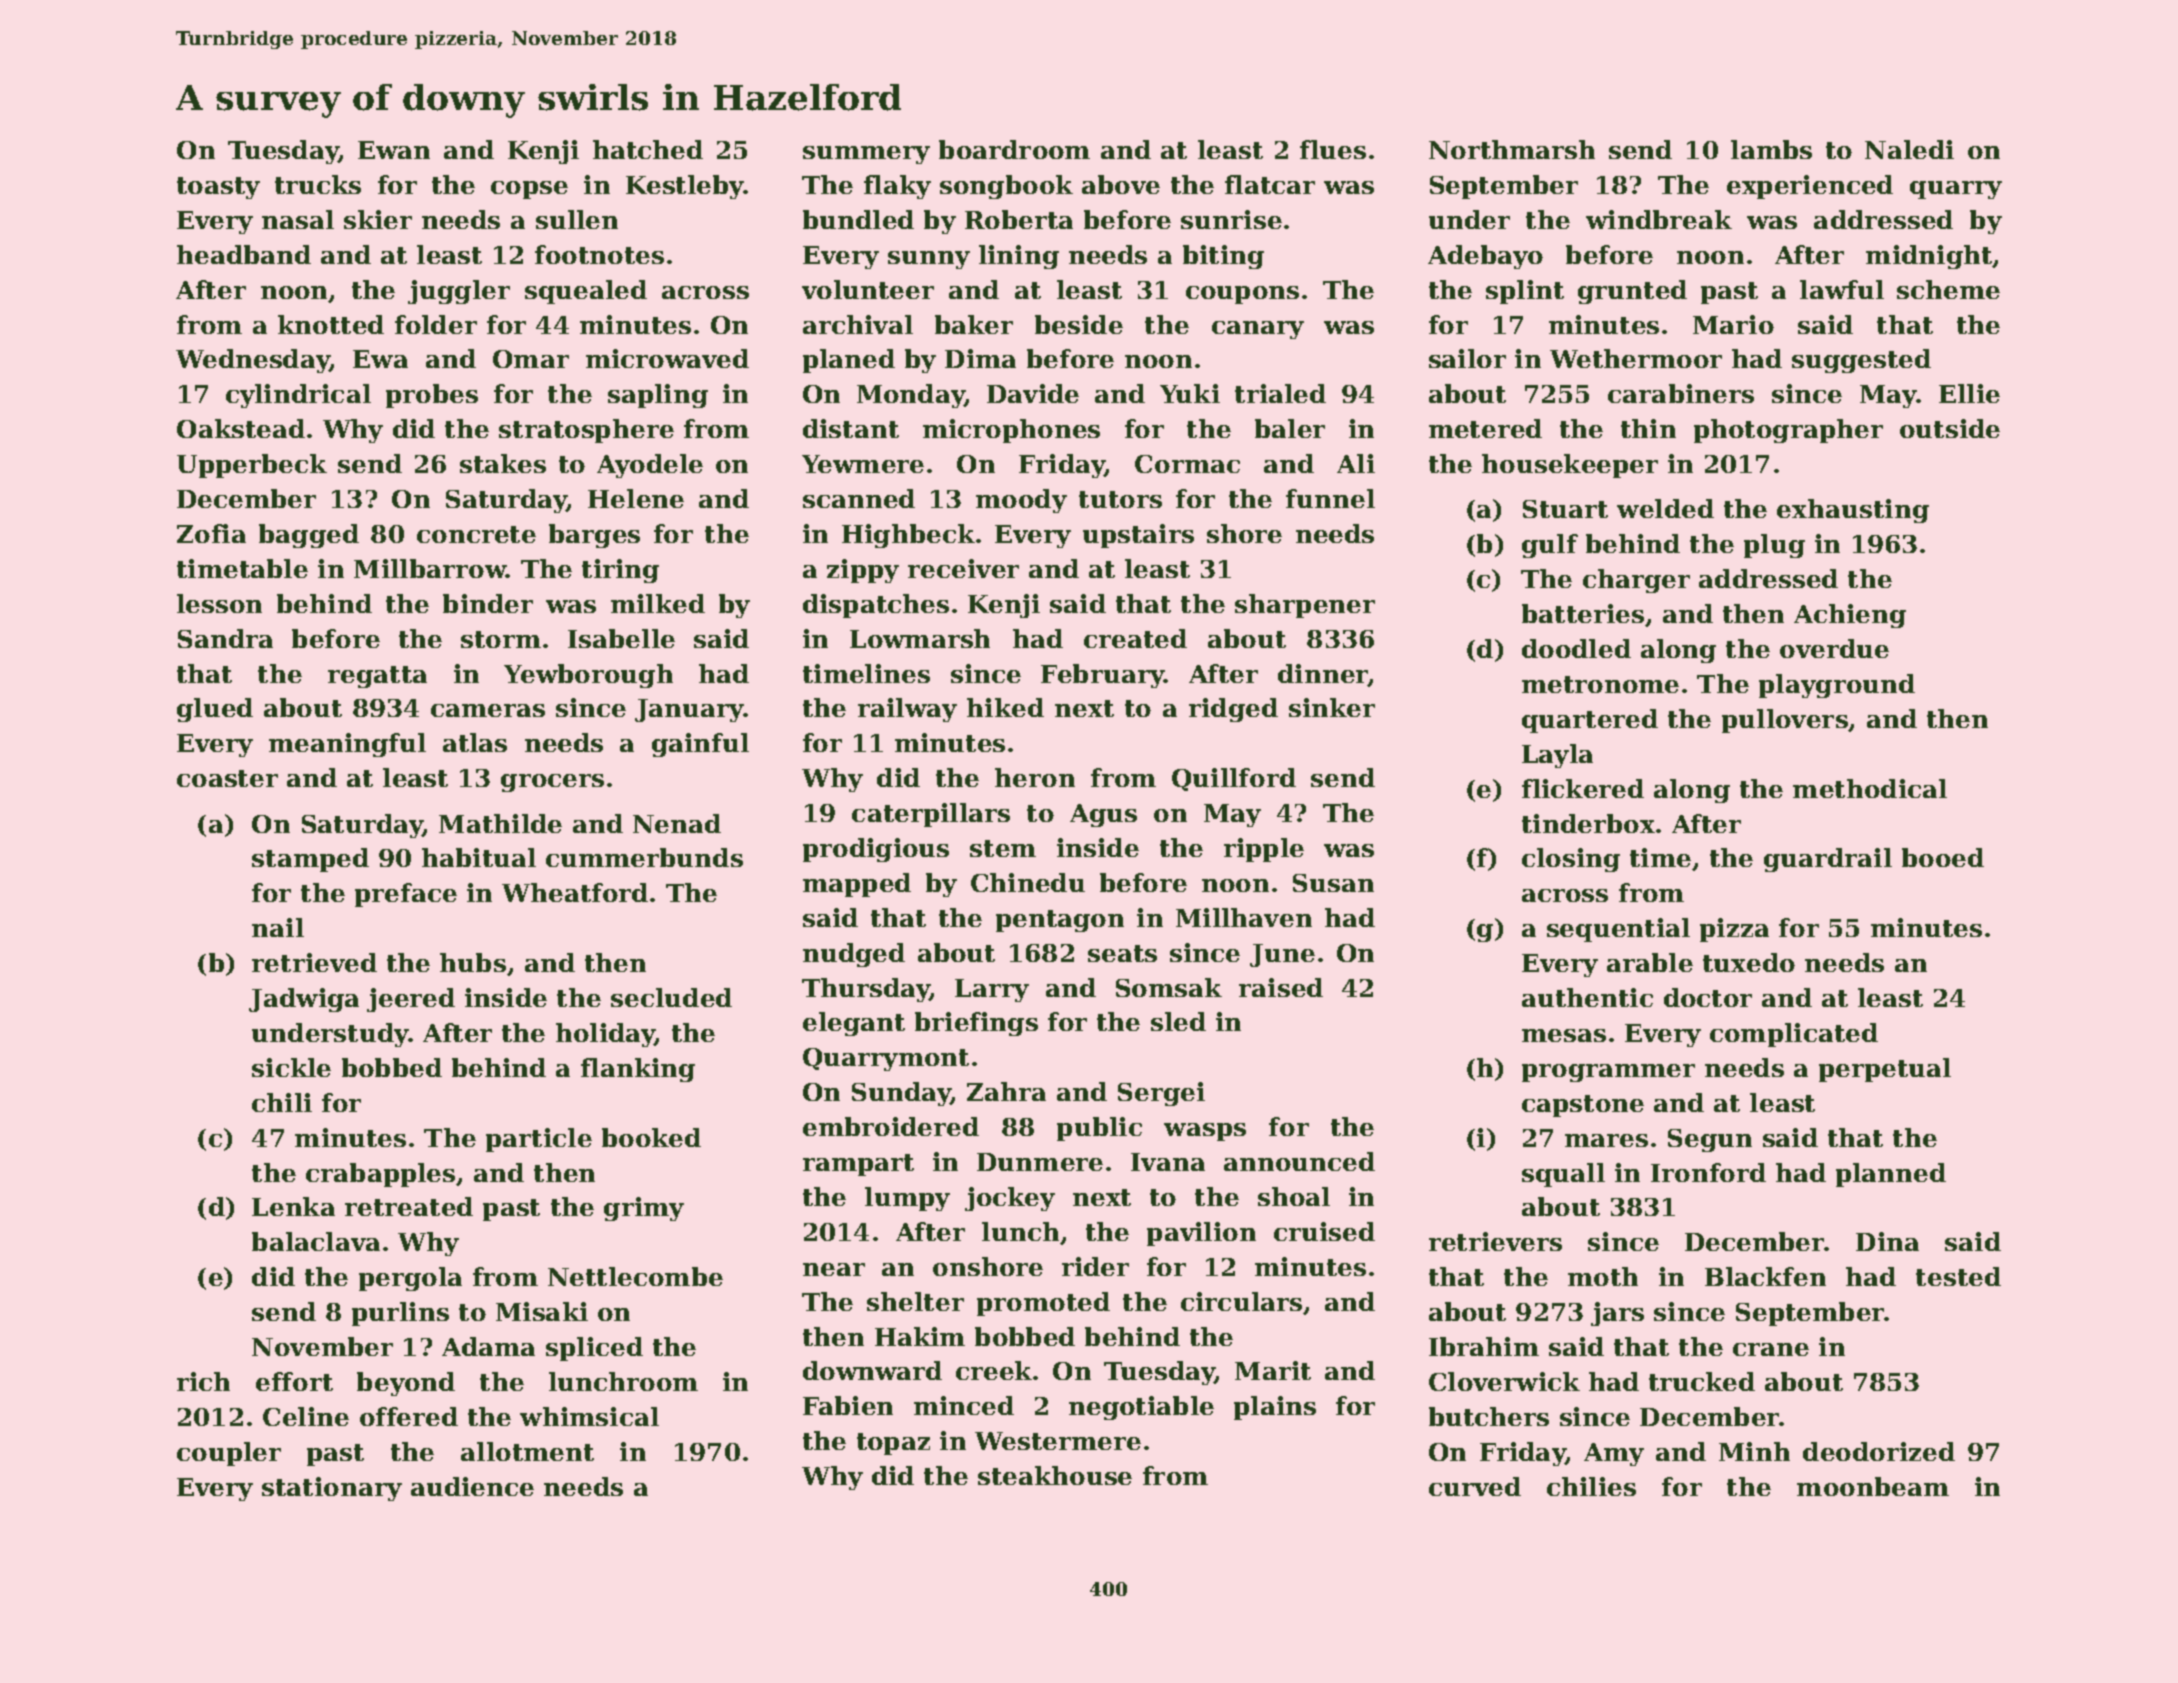  What do you see at coordinates (1021, 501) in the screenshot?
I see `moody` at bounding box center [1021, 501].
